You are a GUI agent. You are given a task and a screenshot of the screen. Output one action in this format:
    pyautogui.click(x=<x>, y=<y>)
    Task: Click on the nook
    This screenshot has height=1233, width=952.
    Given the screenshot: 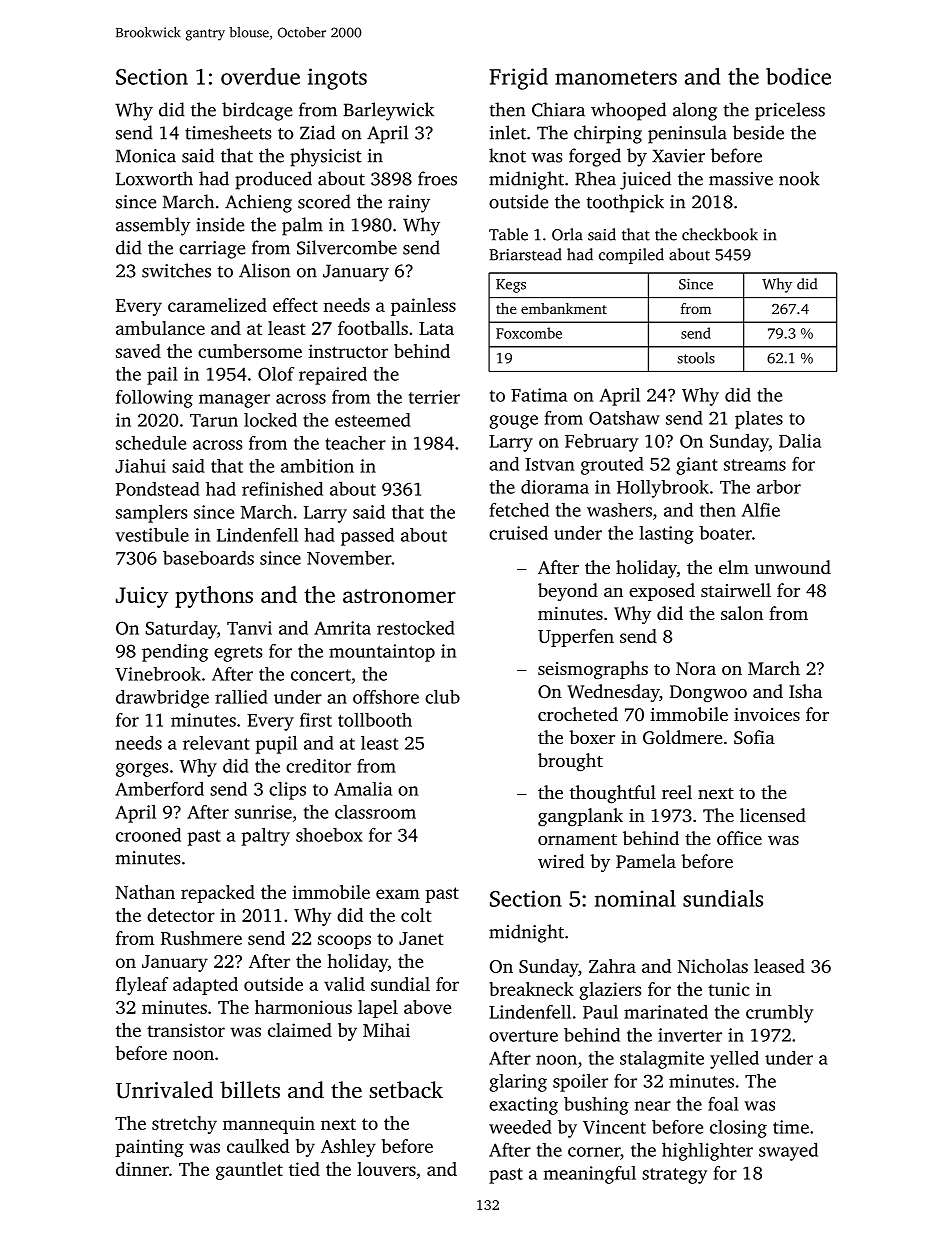 What is the action you would take?
    pyautogui.click(x=799, y=178)
